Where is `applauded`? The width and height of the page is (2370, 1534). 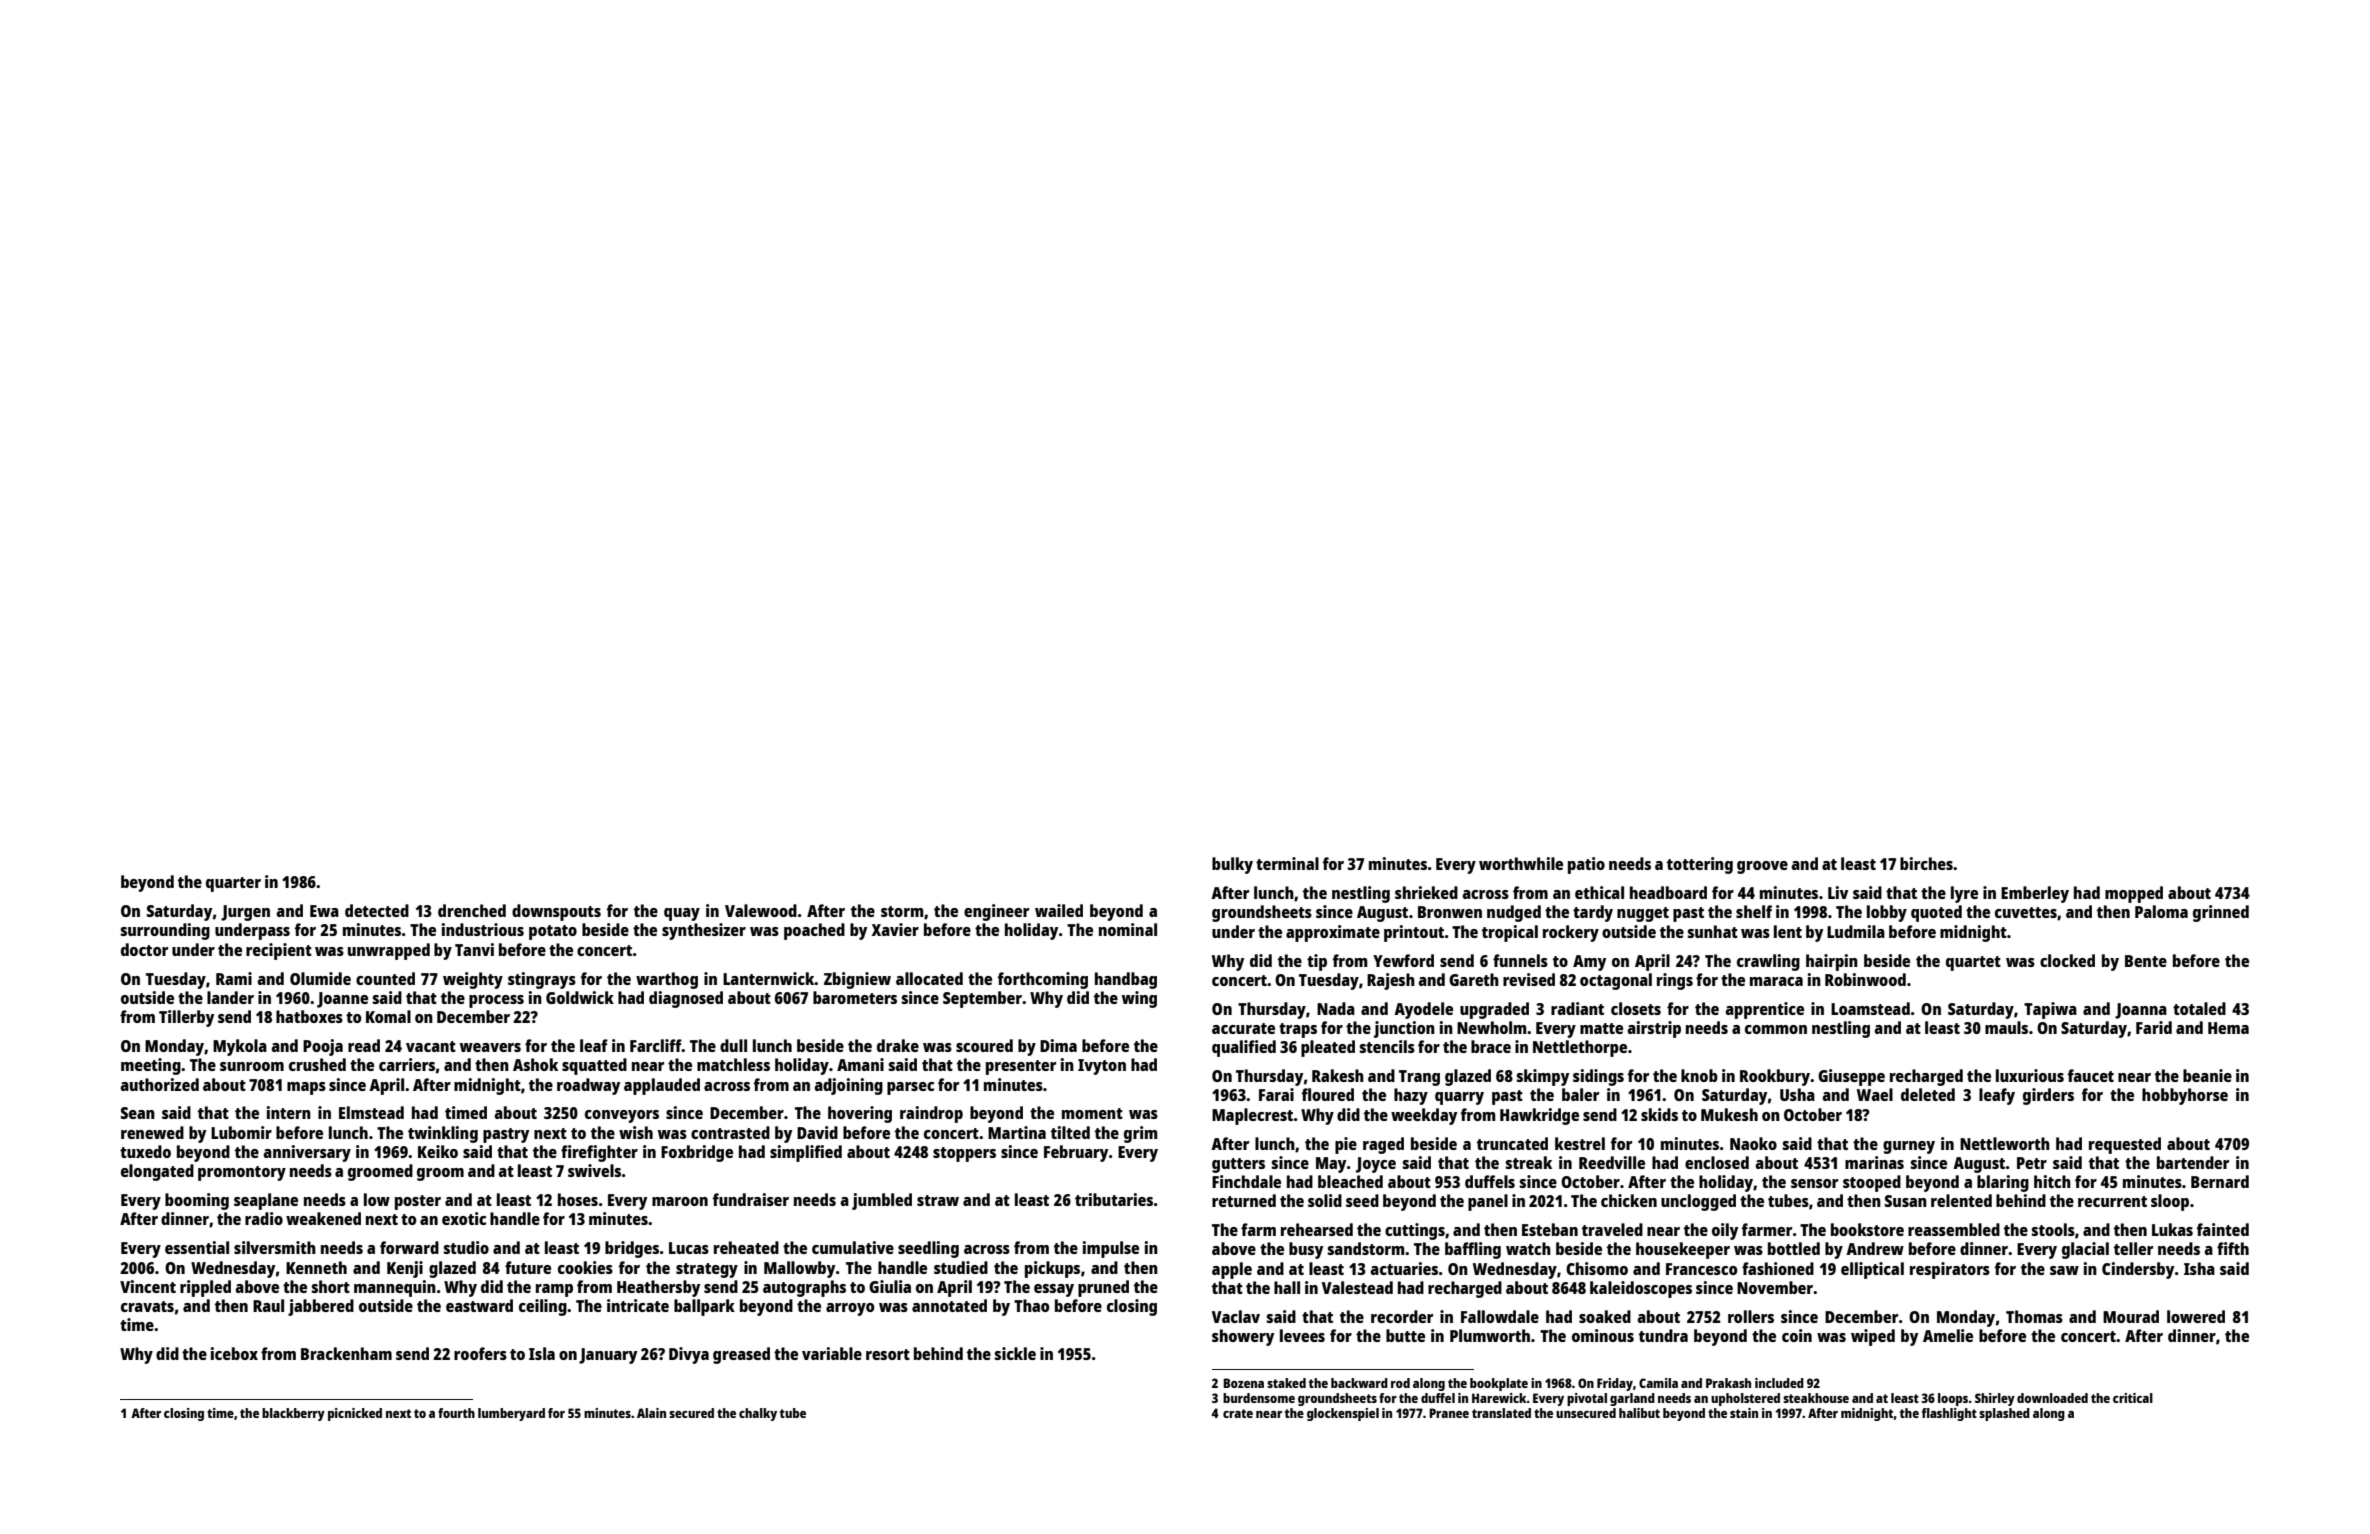
applauded is located at coordinates (662, 1086).
